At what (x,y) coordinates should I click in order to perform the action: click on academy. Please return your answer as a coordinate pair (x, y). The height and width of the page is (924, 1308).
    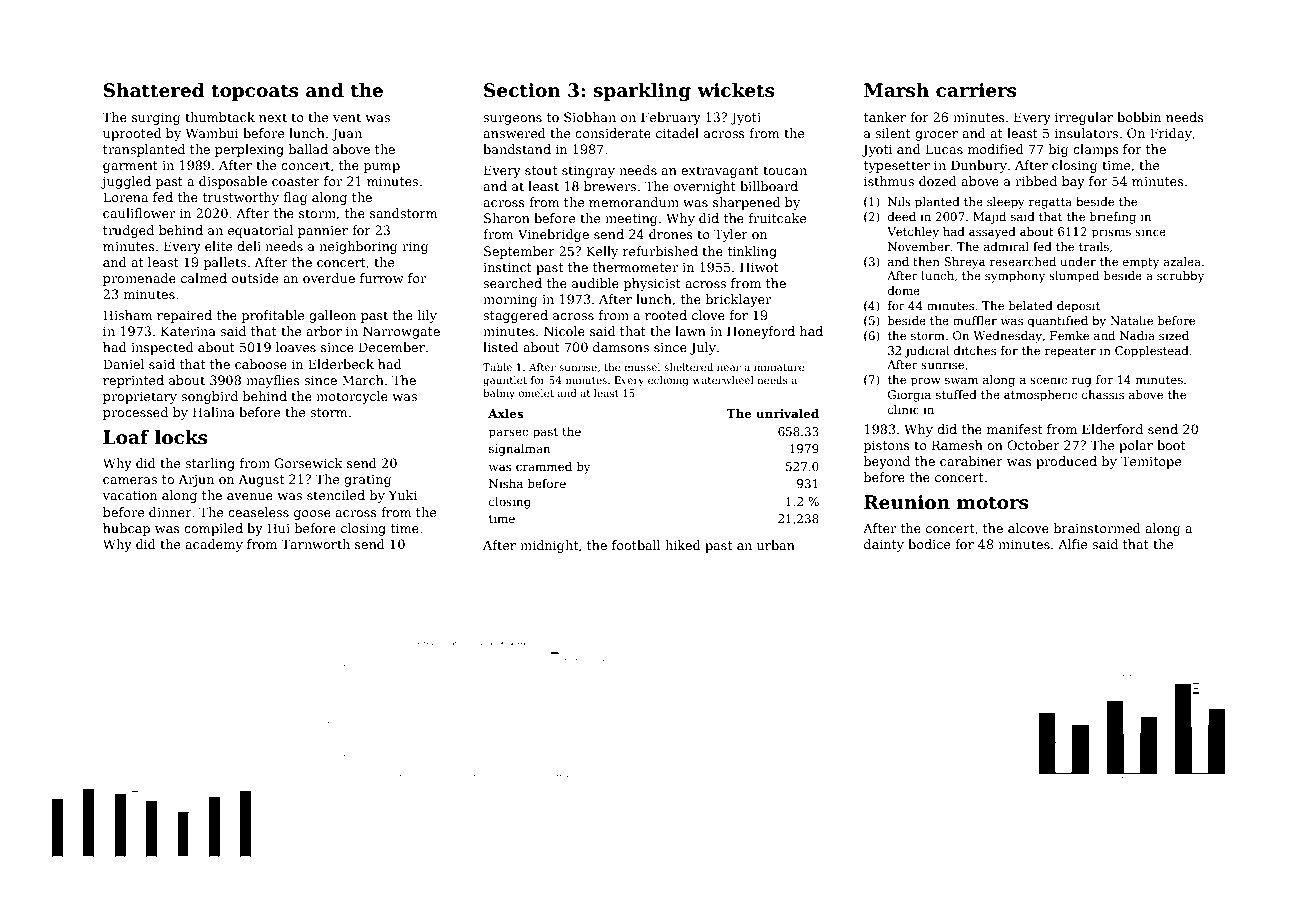
    Looking at the image, I should click on (214, 545).
